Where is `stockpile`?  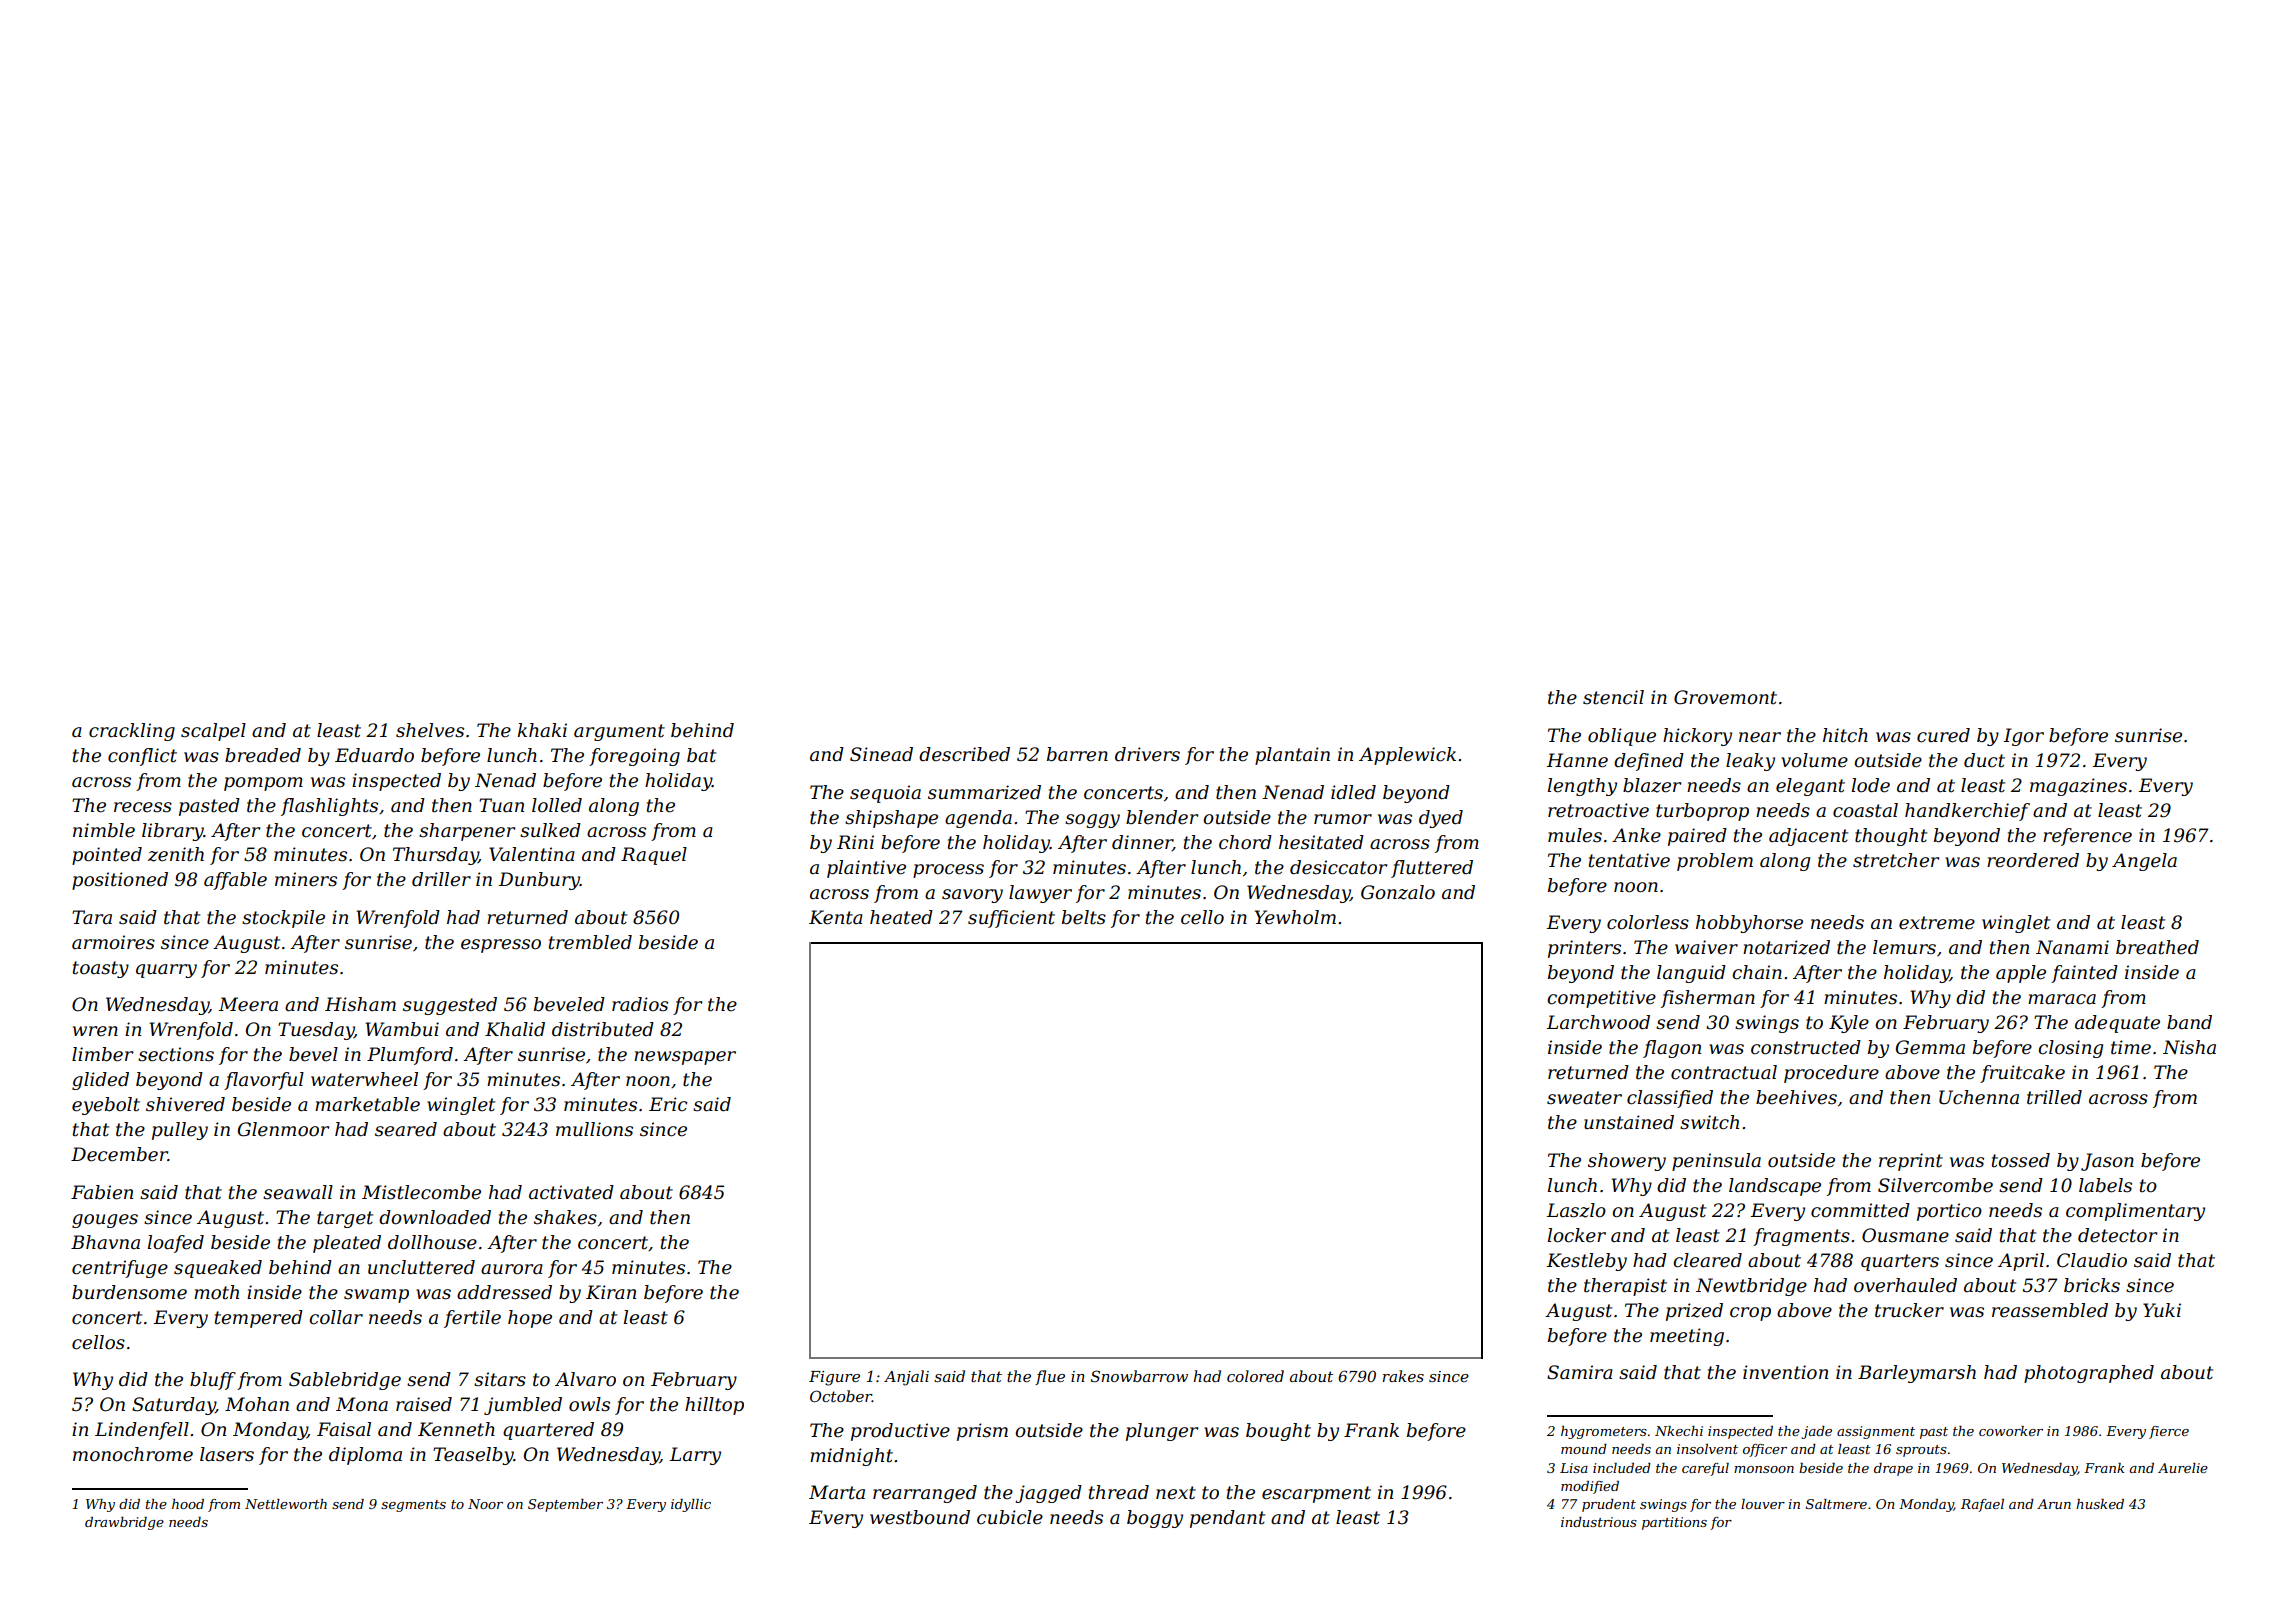
stockpile is located at coordinates (283, 919).
